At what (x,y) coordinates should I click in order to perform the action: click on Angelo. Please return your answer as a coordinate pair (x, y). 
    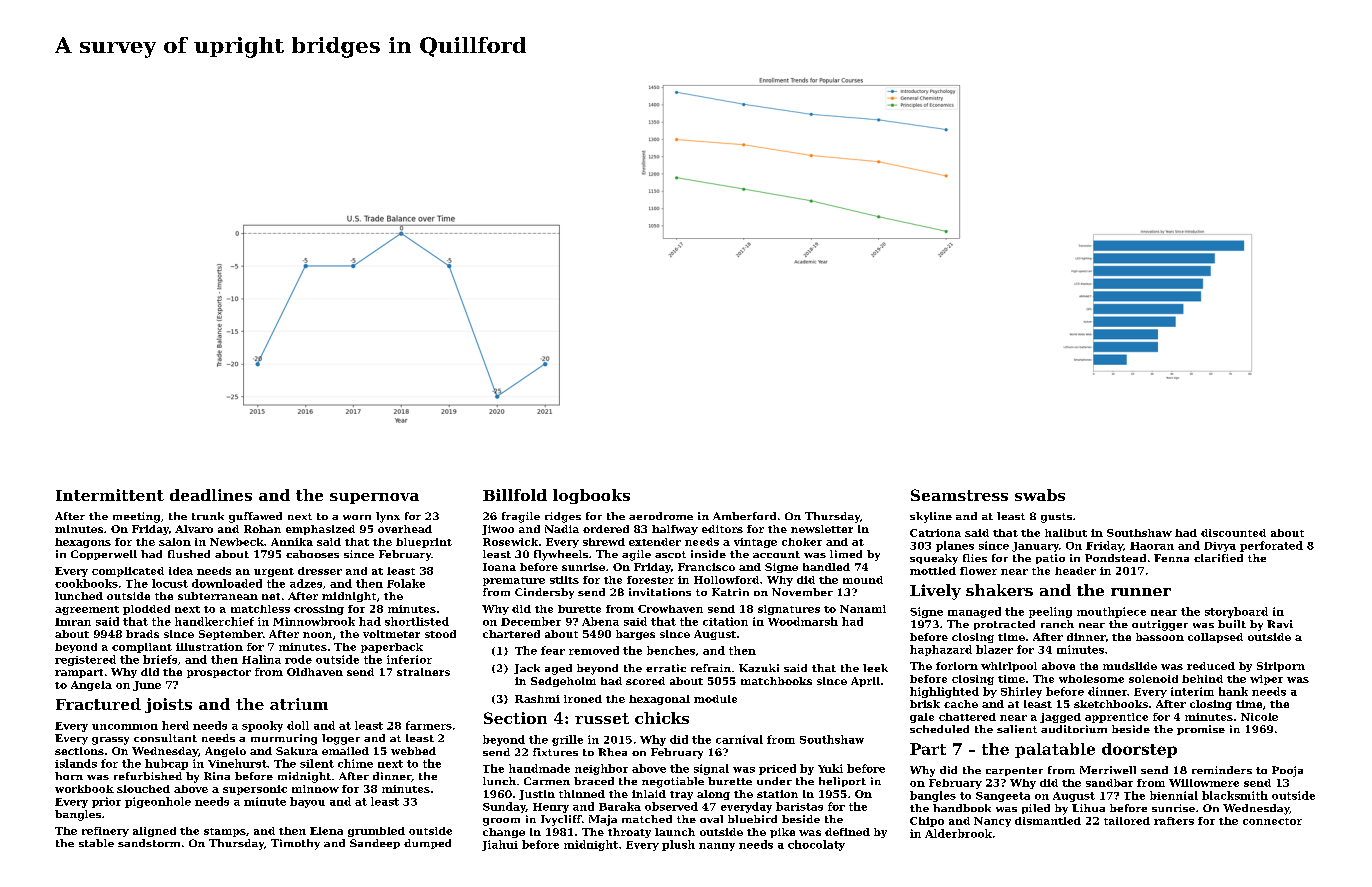
    Looking at the image, I should click on (225, 752).
